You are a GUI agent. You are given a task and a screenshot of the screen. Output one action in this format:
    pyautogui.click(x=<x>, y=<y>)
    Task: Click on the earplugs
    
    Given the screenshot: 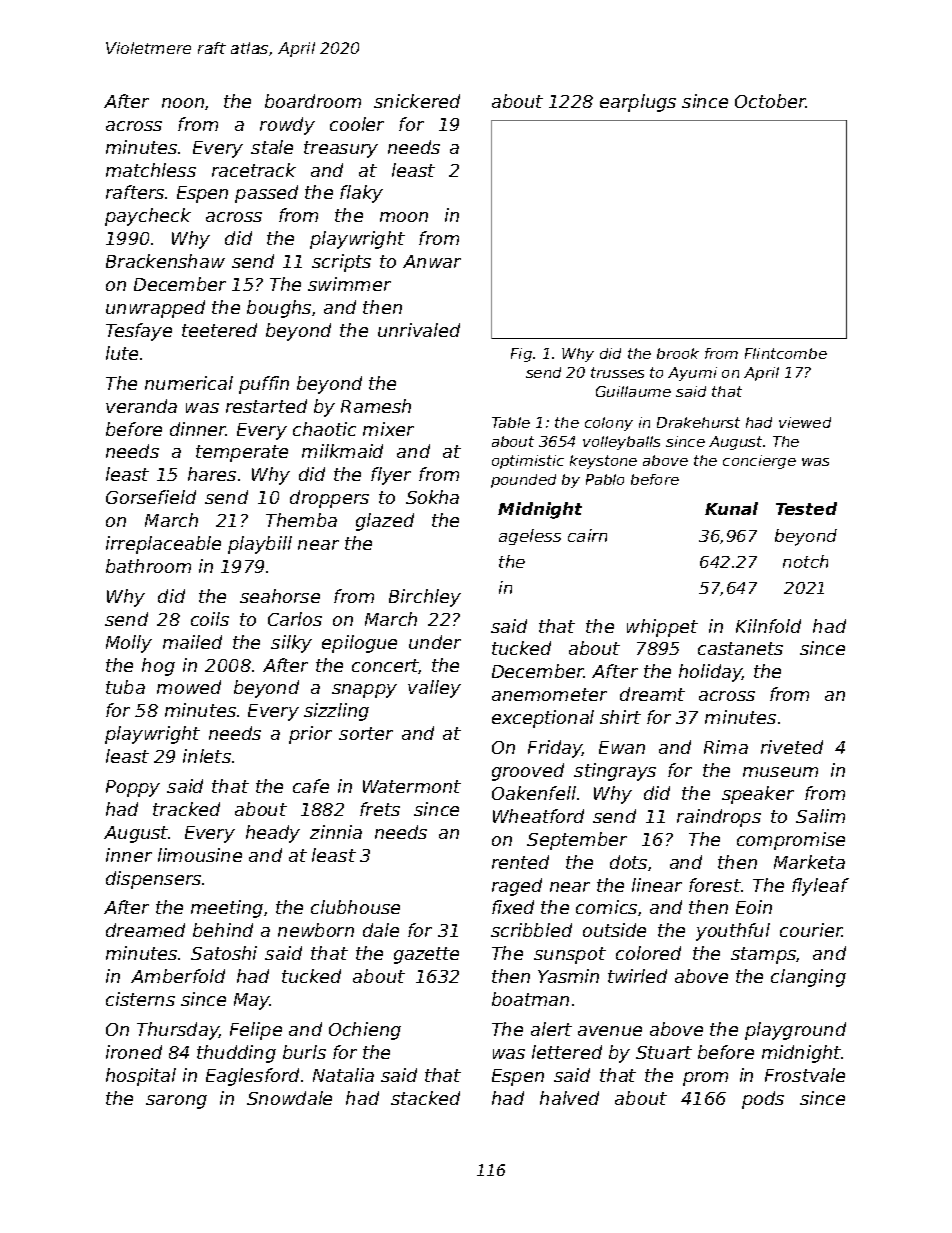 What is the action you would take?
    pyautogui.click(x=638, y=103)
